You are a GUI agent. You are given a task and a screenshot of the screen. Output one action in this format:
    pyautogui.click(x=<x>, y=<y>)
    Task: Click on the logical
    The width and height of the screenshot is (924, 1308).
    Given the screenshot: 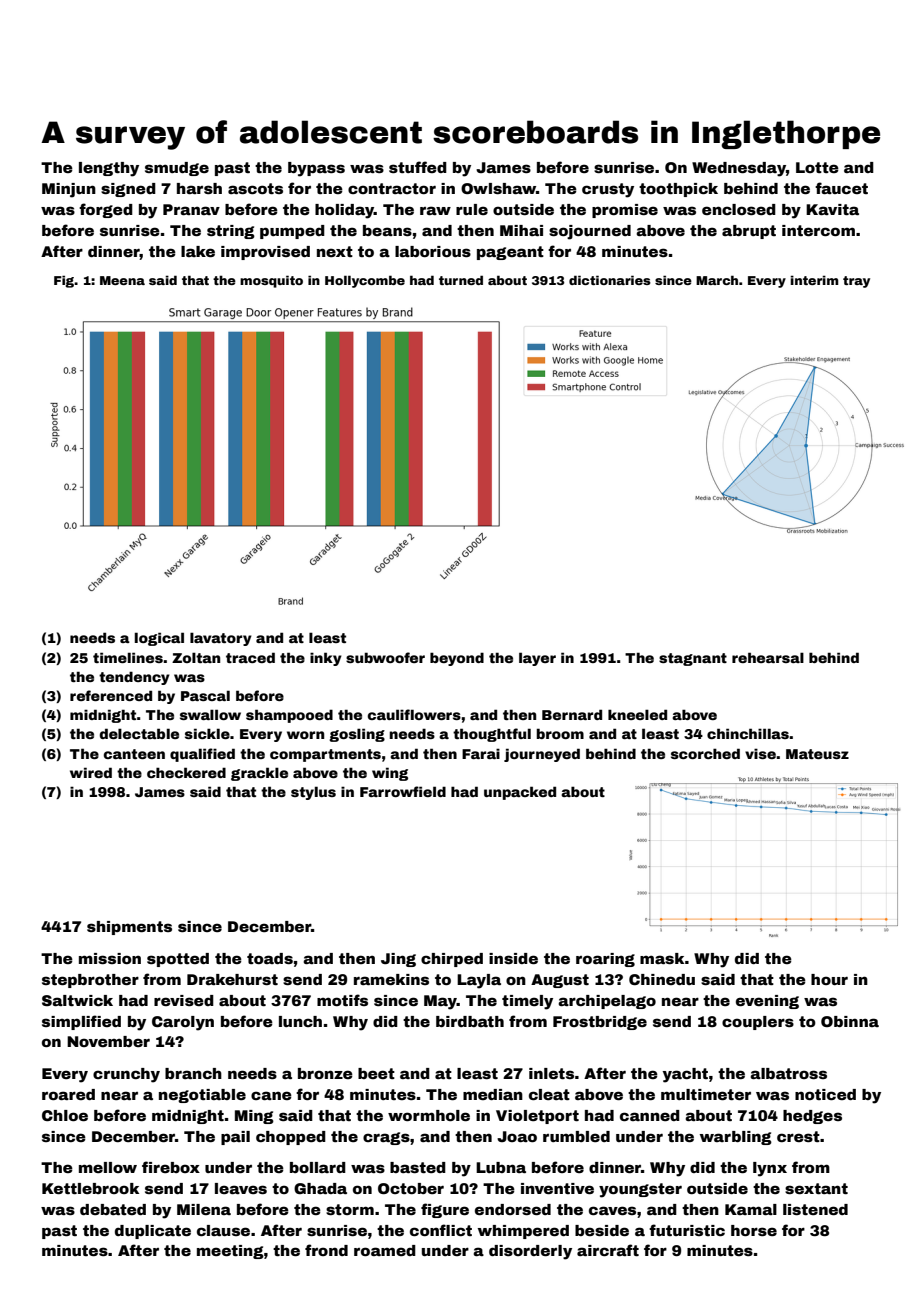 What is the action you would take?
    pyautogui.click(x=159, y=639)
